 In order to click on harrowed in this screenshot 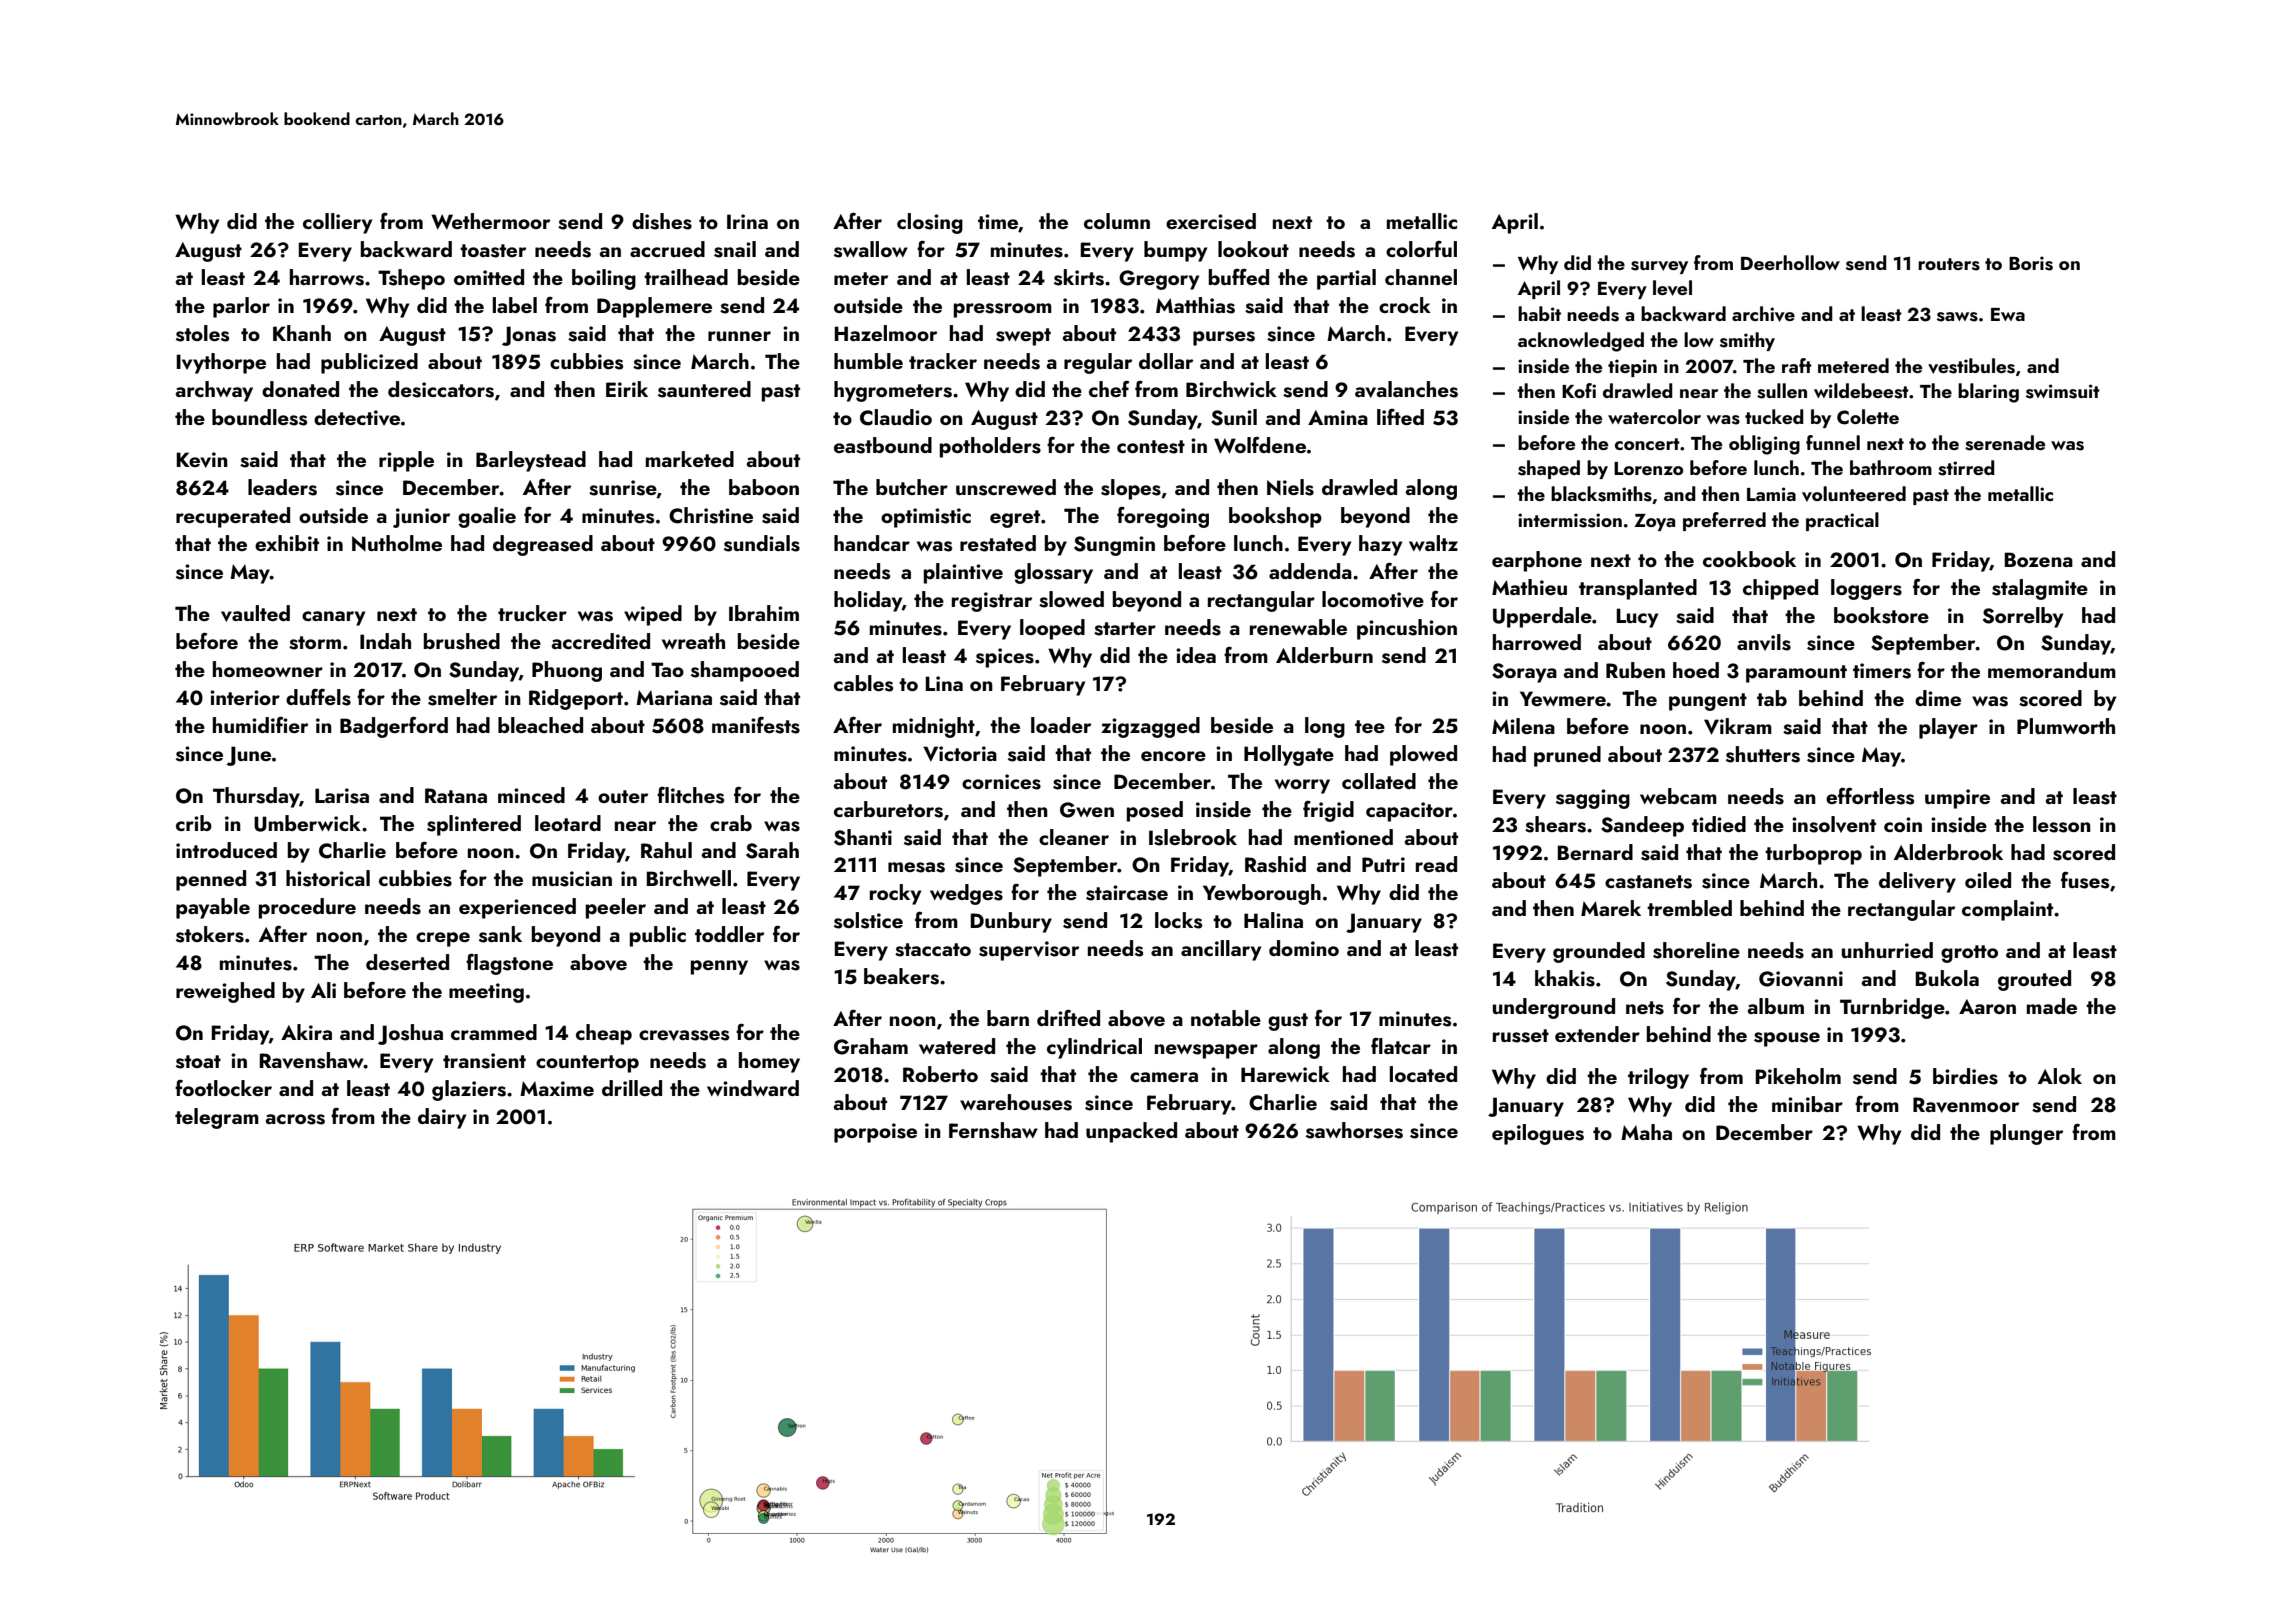, I will do `click(1537, 642)`.
